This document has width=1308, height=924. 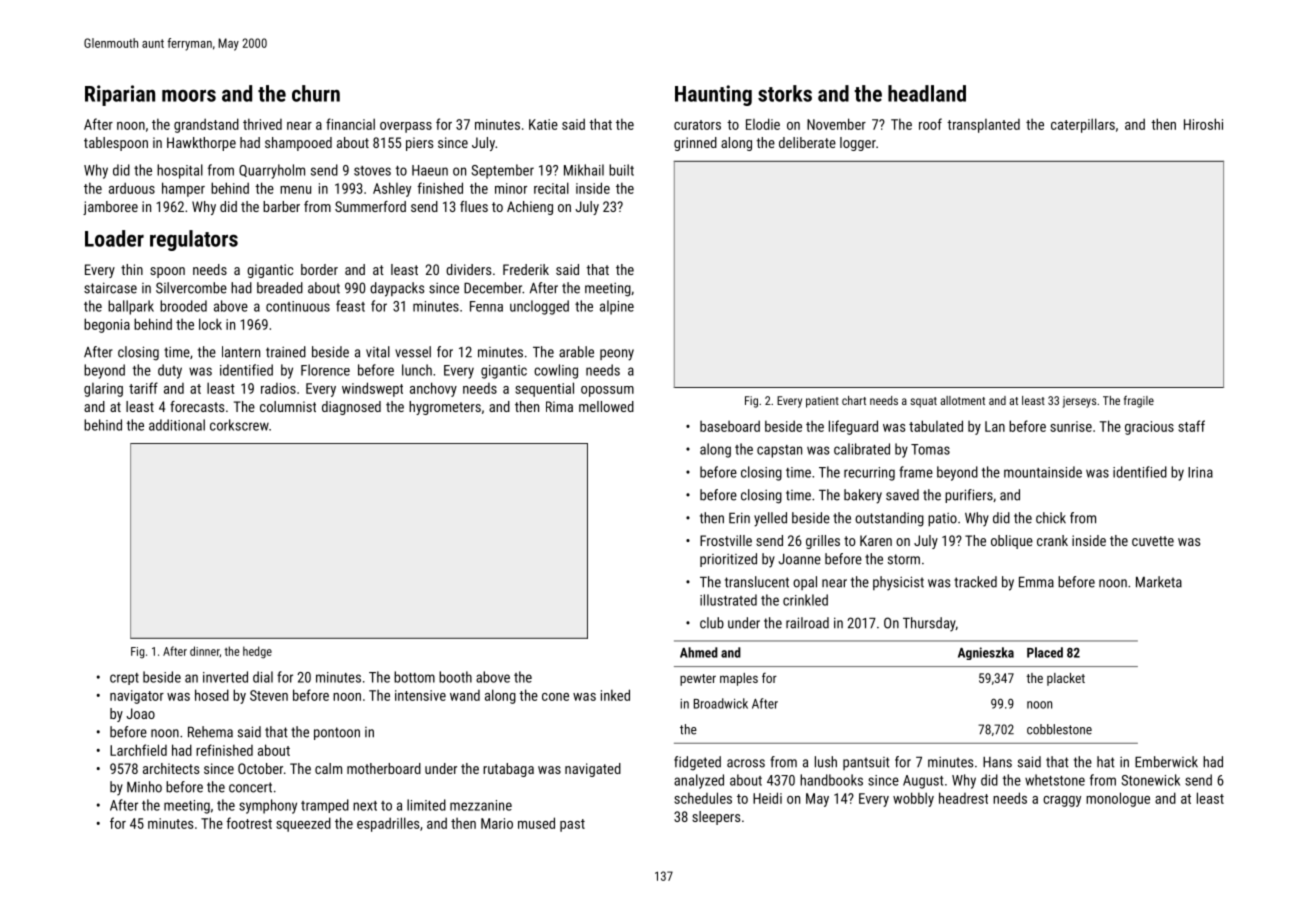 I want to click on Irina, so click(x=1200, y=472).
